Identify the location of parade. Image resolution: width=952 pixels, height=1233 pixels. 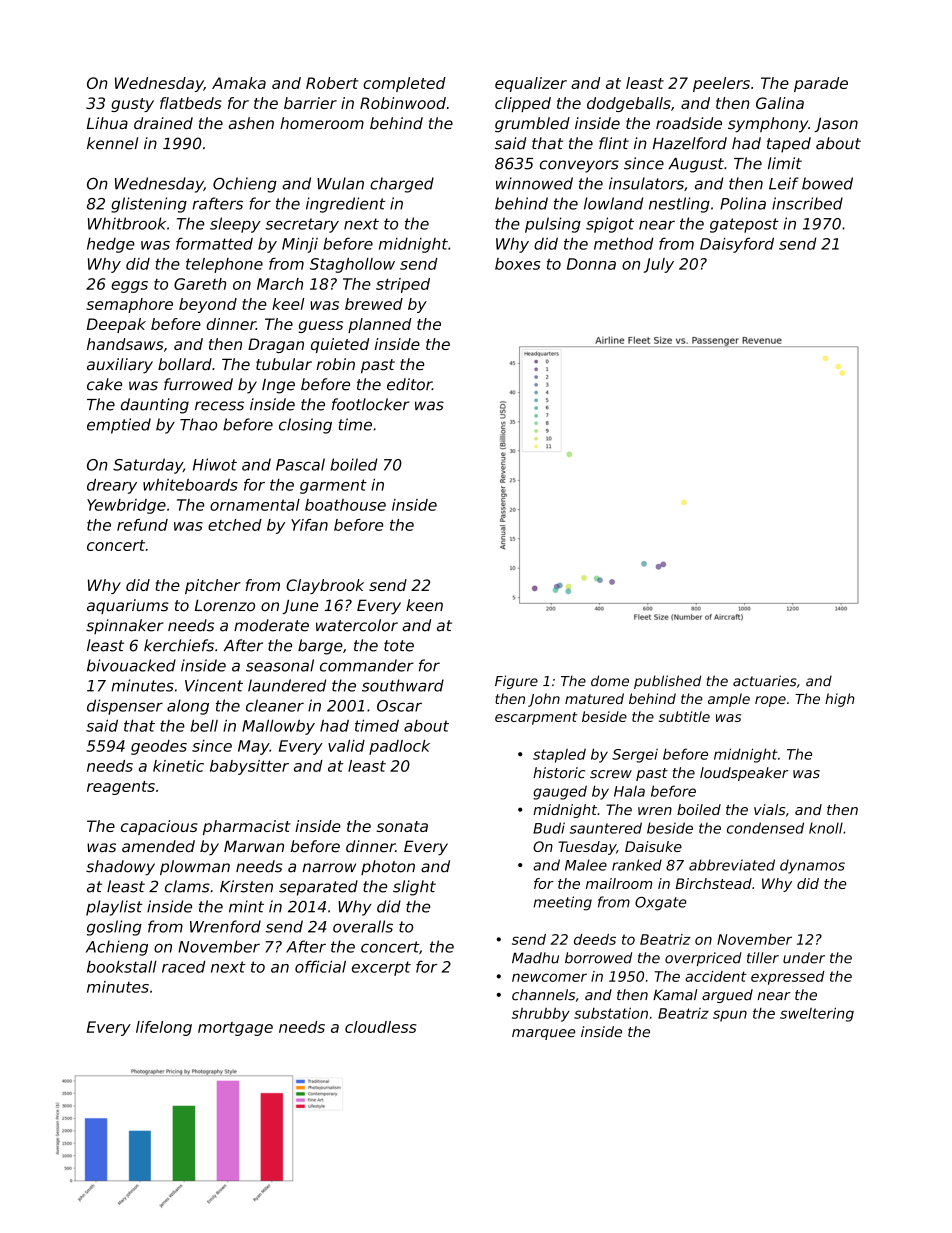
(821, 84).
